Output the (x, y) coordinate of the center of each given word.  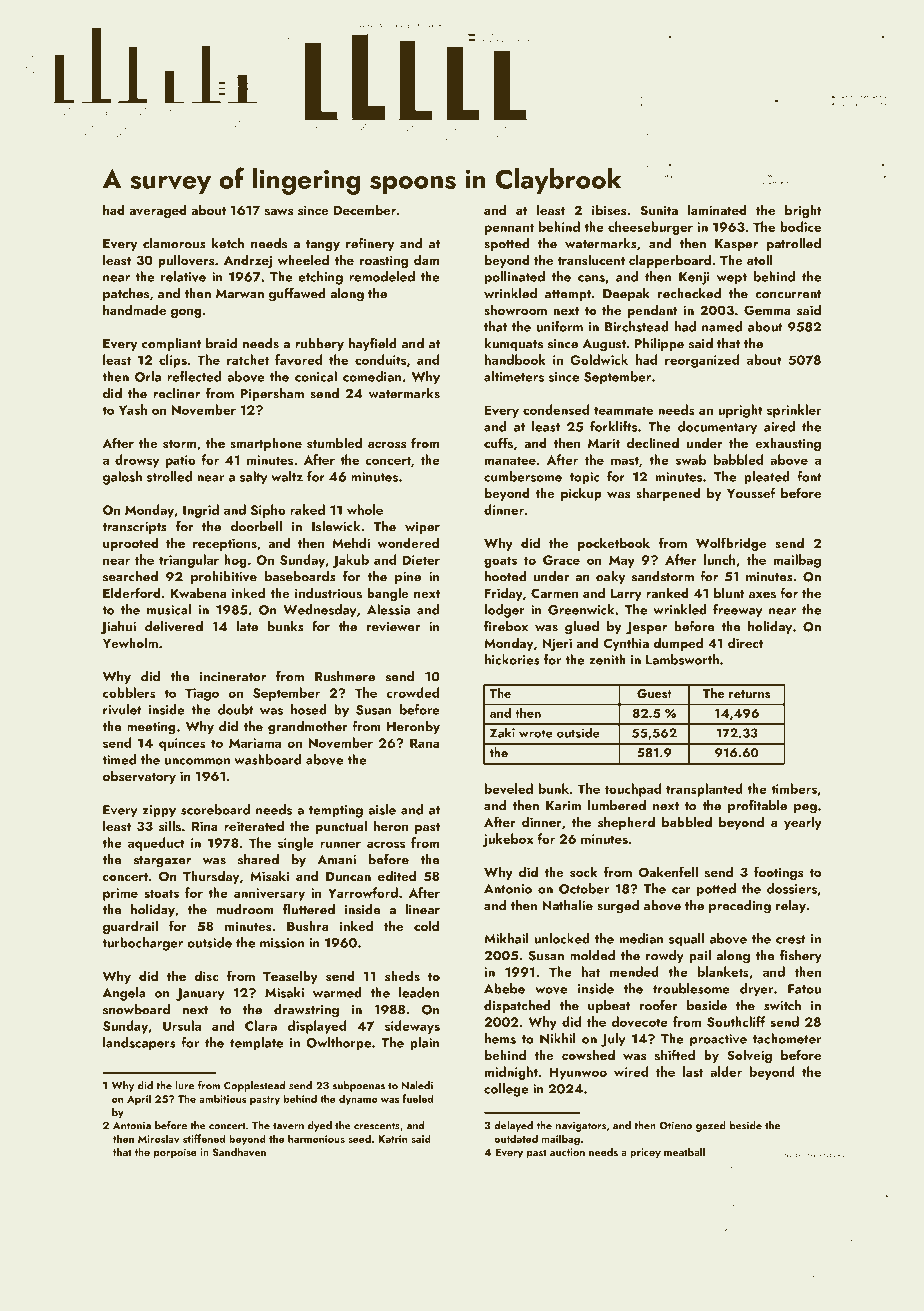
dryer (756, 989)
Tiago (202, 694)
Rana (424, 743)
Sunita (659, 210)
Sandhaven (239, 1151)
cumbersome (523, 476)
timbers (794, 788)
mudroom (245, 909)
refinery (370, 244)
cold (426, 925)
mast (625, 460)
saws (279, 212)
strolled (169, 476)
